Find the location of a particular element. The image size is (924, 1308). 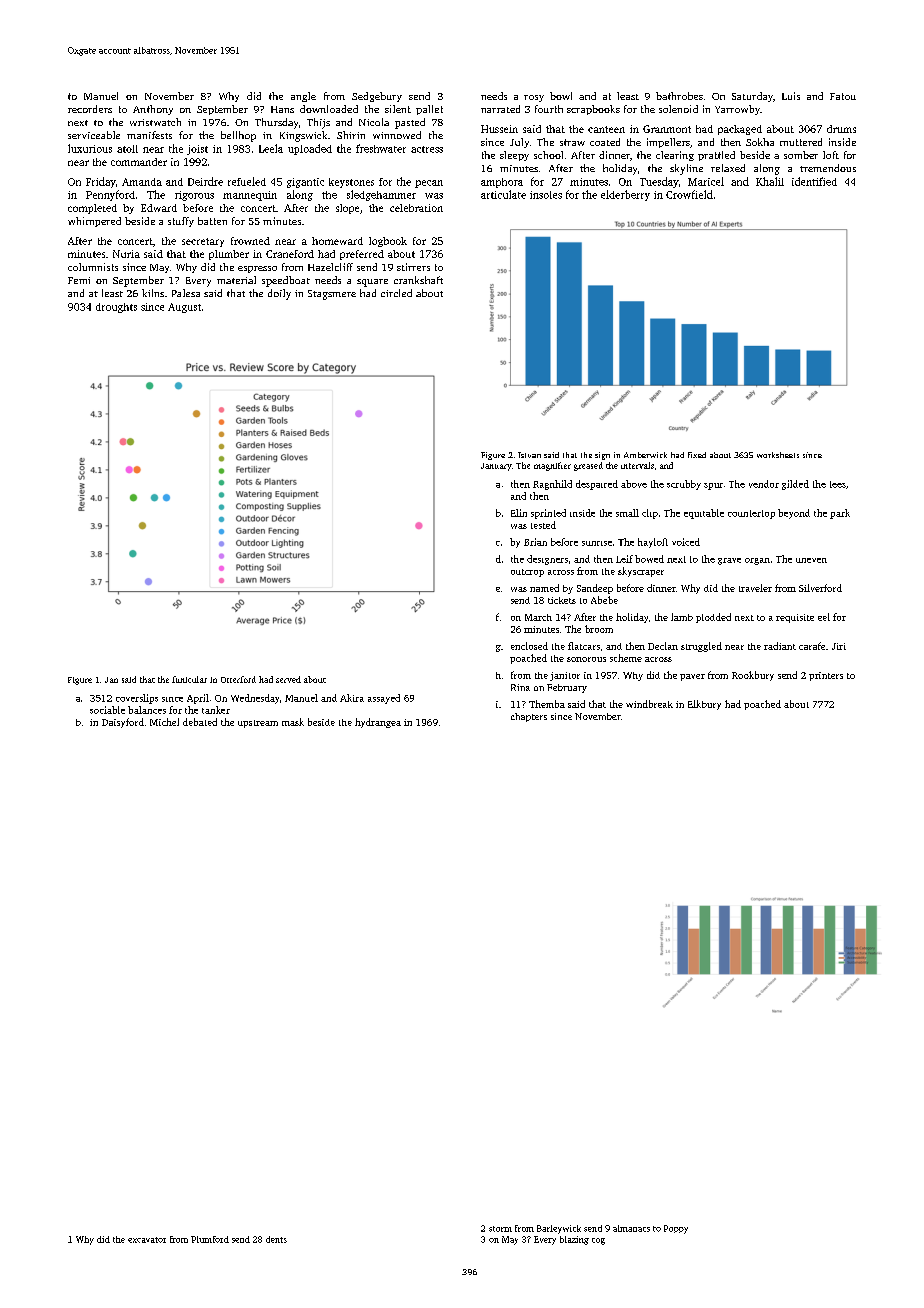

enclosed is located at coordinates (529, 646).
